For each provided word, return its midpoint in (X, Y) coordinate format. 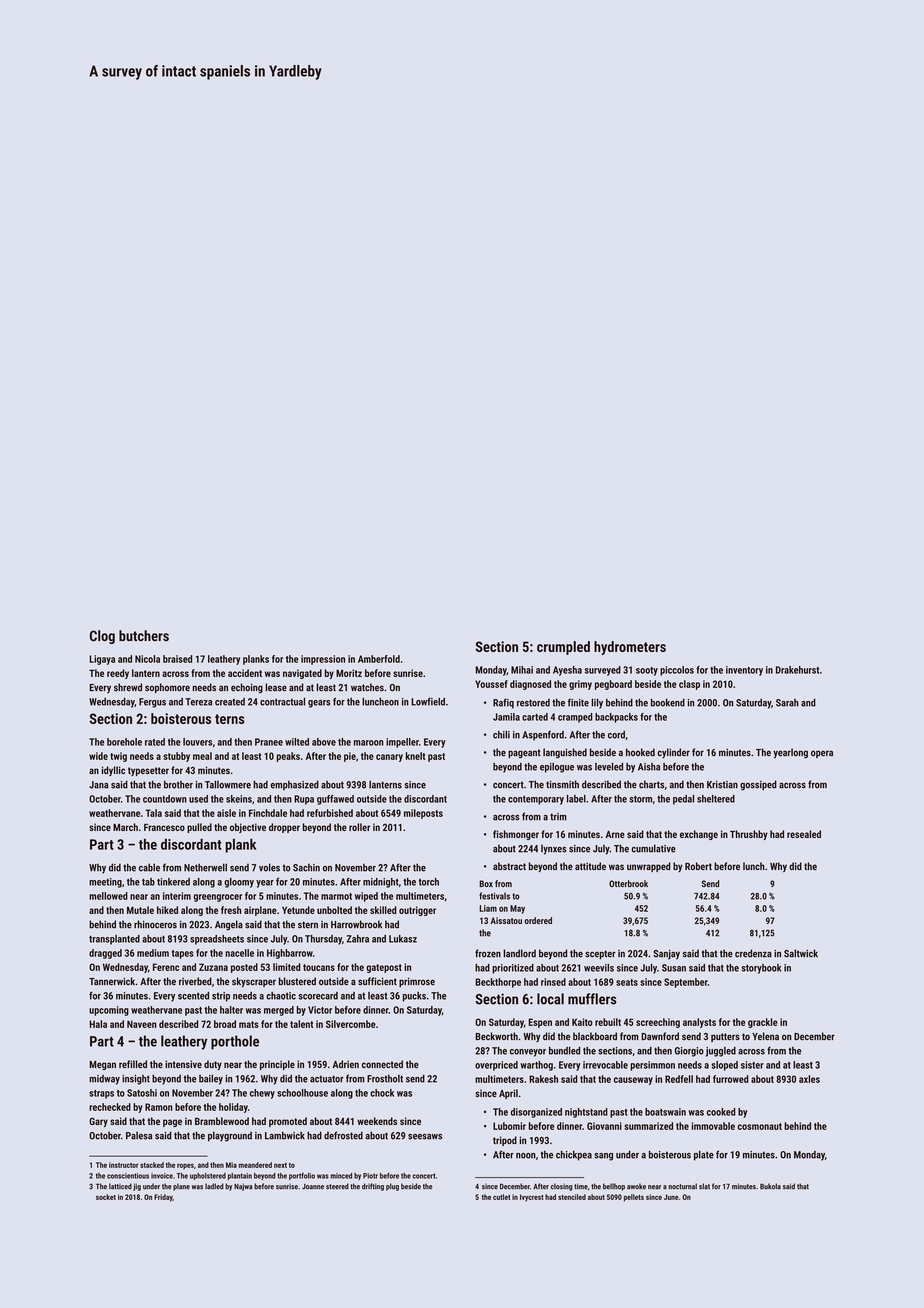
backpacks (616, 718)
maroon (368, 743)
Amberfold (379, 659)
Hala (98, 1024)
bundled (564, 1051)
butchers (144, 635)
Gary (98, 1122)
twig (118, 757)
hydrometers (630, 648)
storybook (761, 969)
